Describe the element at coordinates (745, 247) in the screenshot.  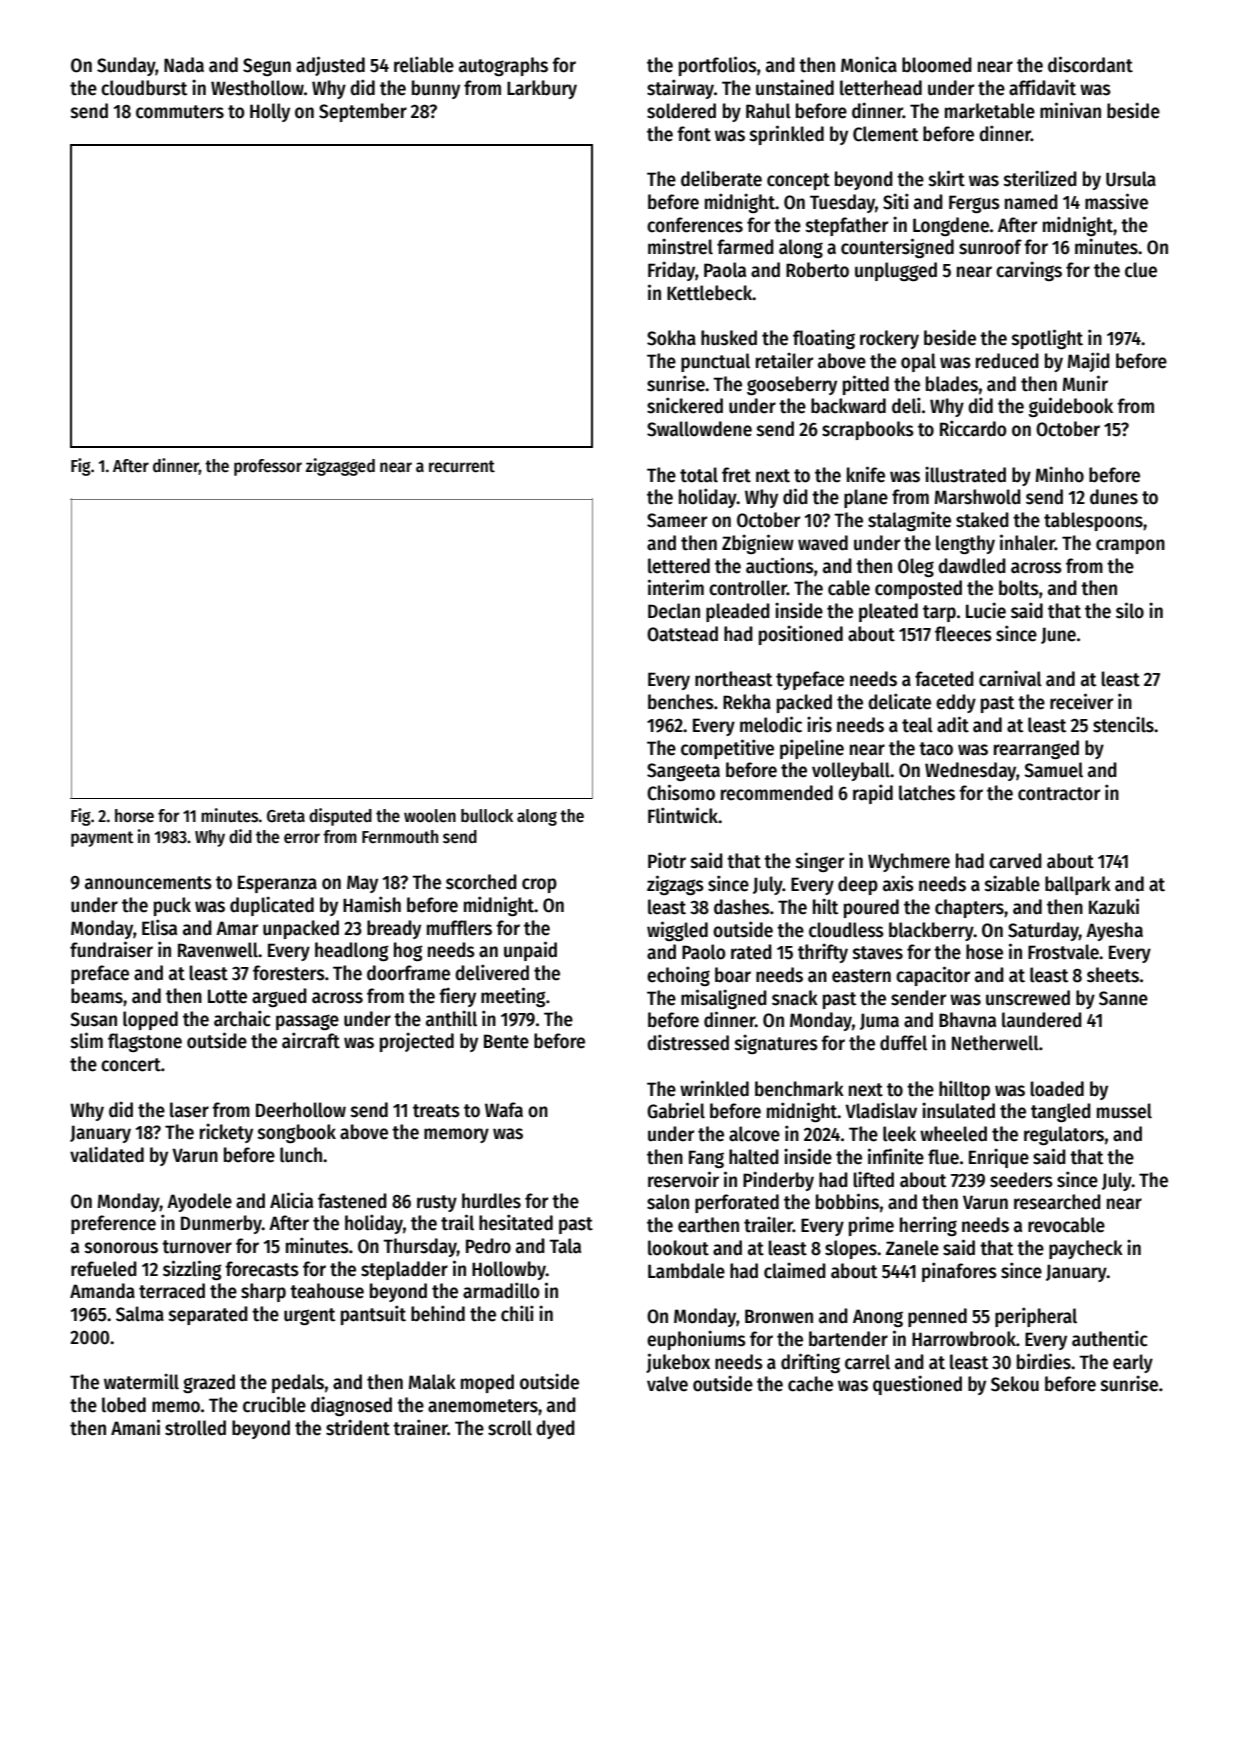
I see `farmed` at that location.
